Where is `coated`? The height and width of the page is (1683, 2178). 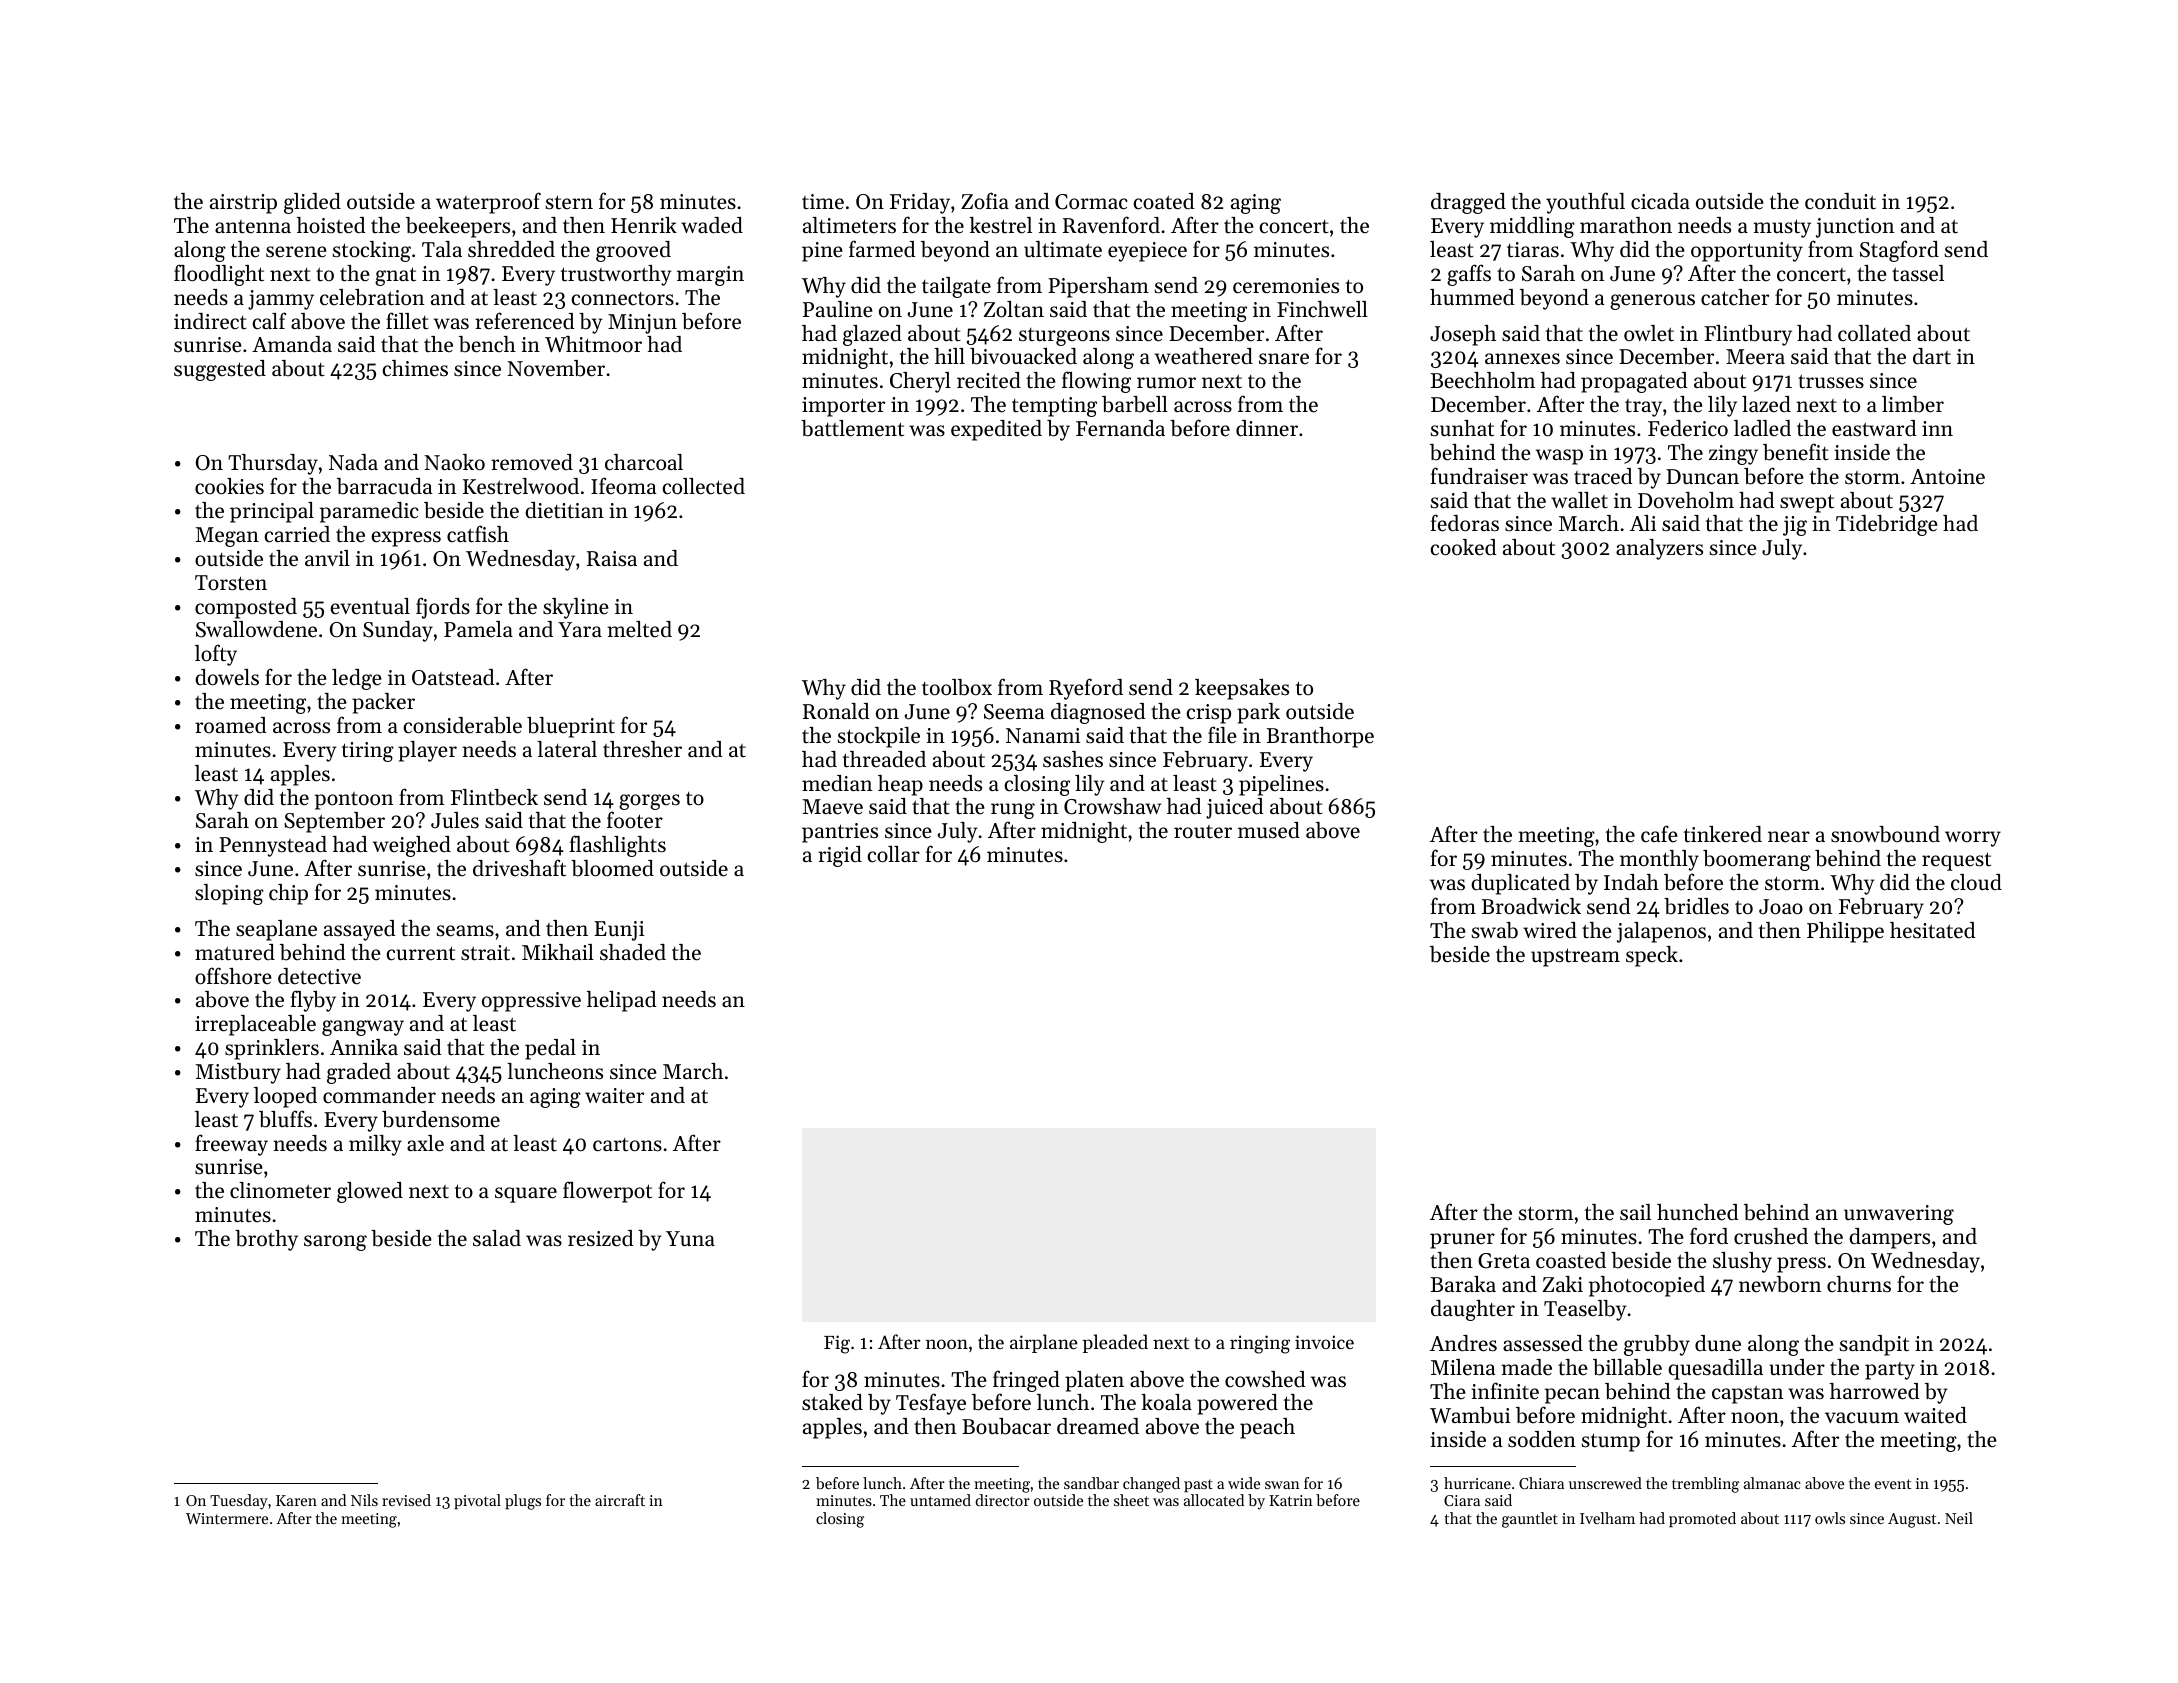 coated is located at coordinates (1164, 201).
